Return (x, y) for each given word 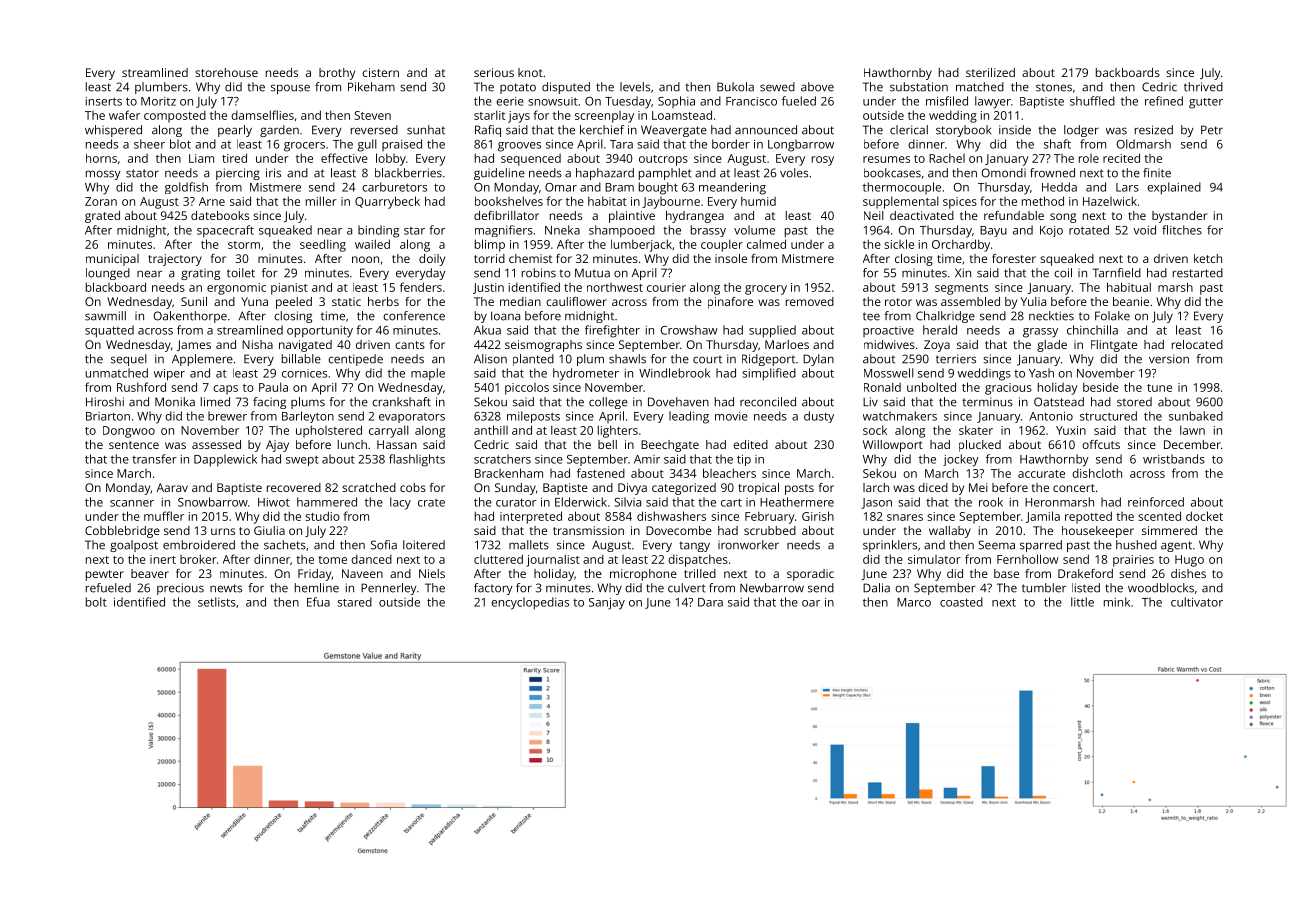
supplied (772, 331)
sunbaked (1196, 416)
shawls (627, 359)
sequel (129, 360)
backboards (1128, 72)
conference (414, 316)
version (1169, 359)
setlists (217, 602)
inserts (104, 101)
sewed (777, 87)
